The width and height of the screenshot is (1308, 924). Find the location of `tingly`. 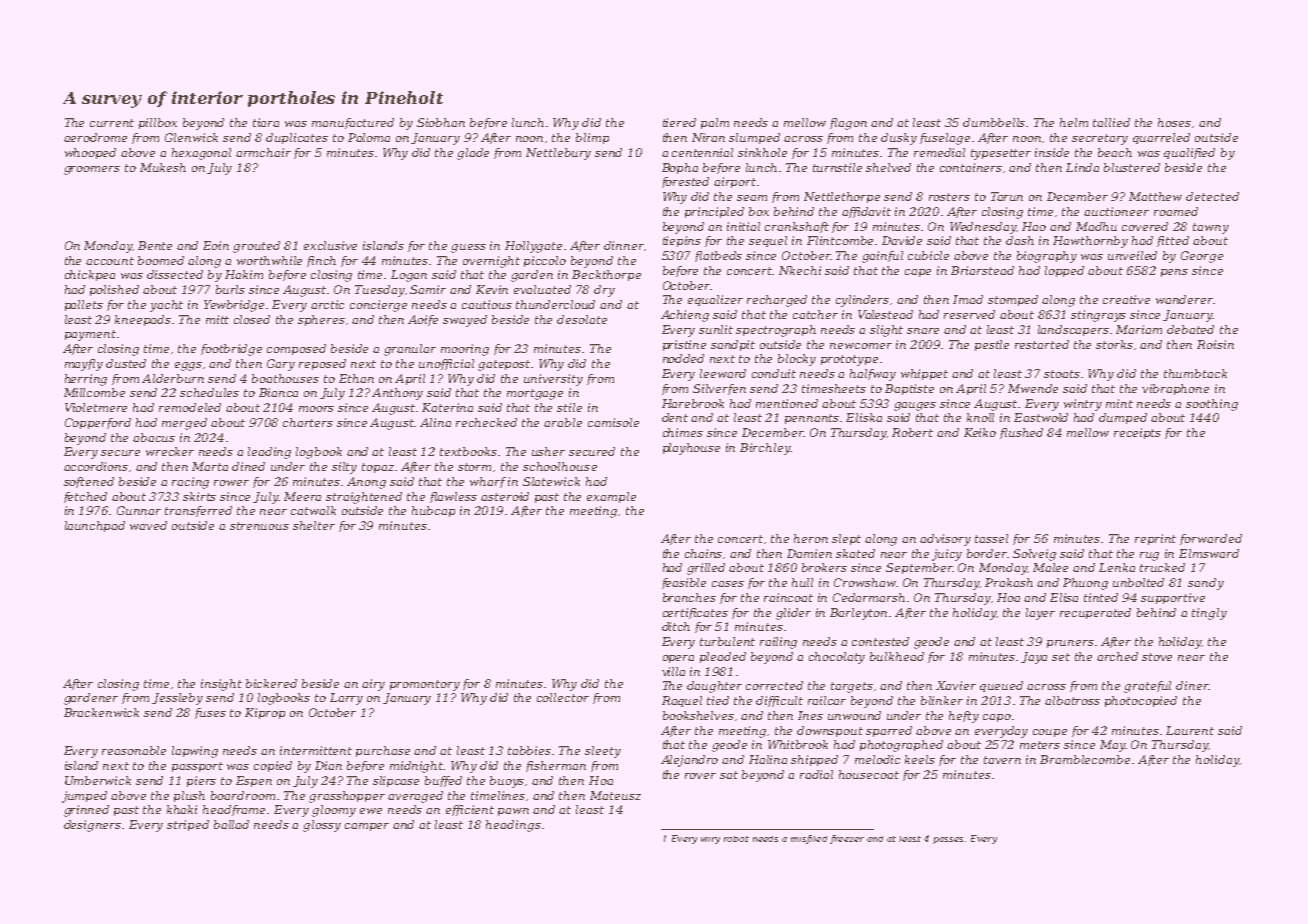

tingly is located at coordinates (1209, 614).
